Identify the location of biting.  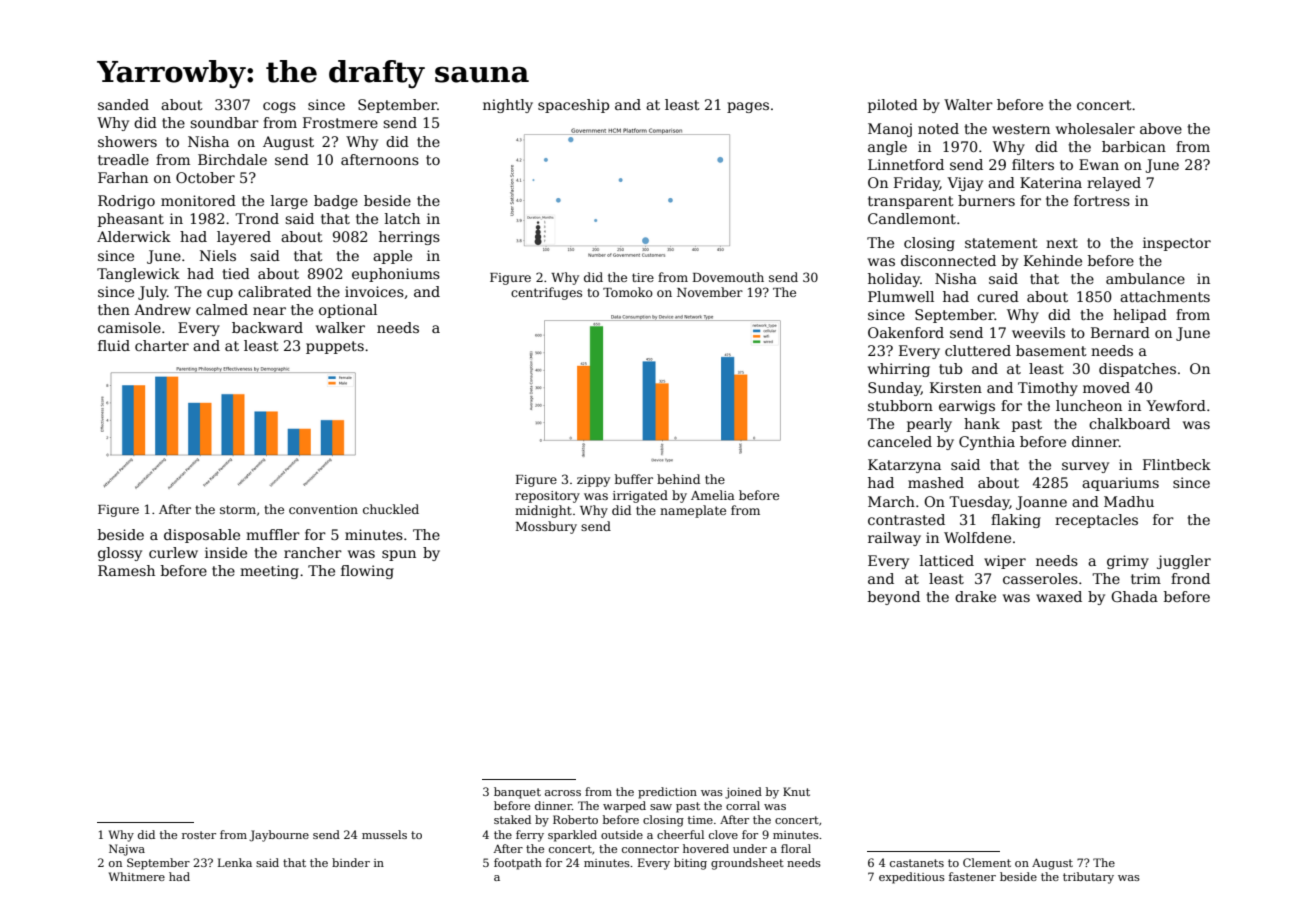
(690, 864).
